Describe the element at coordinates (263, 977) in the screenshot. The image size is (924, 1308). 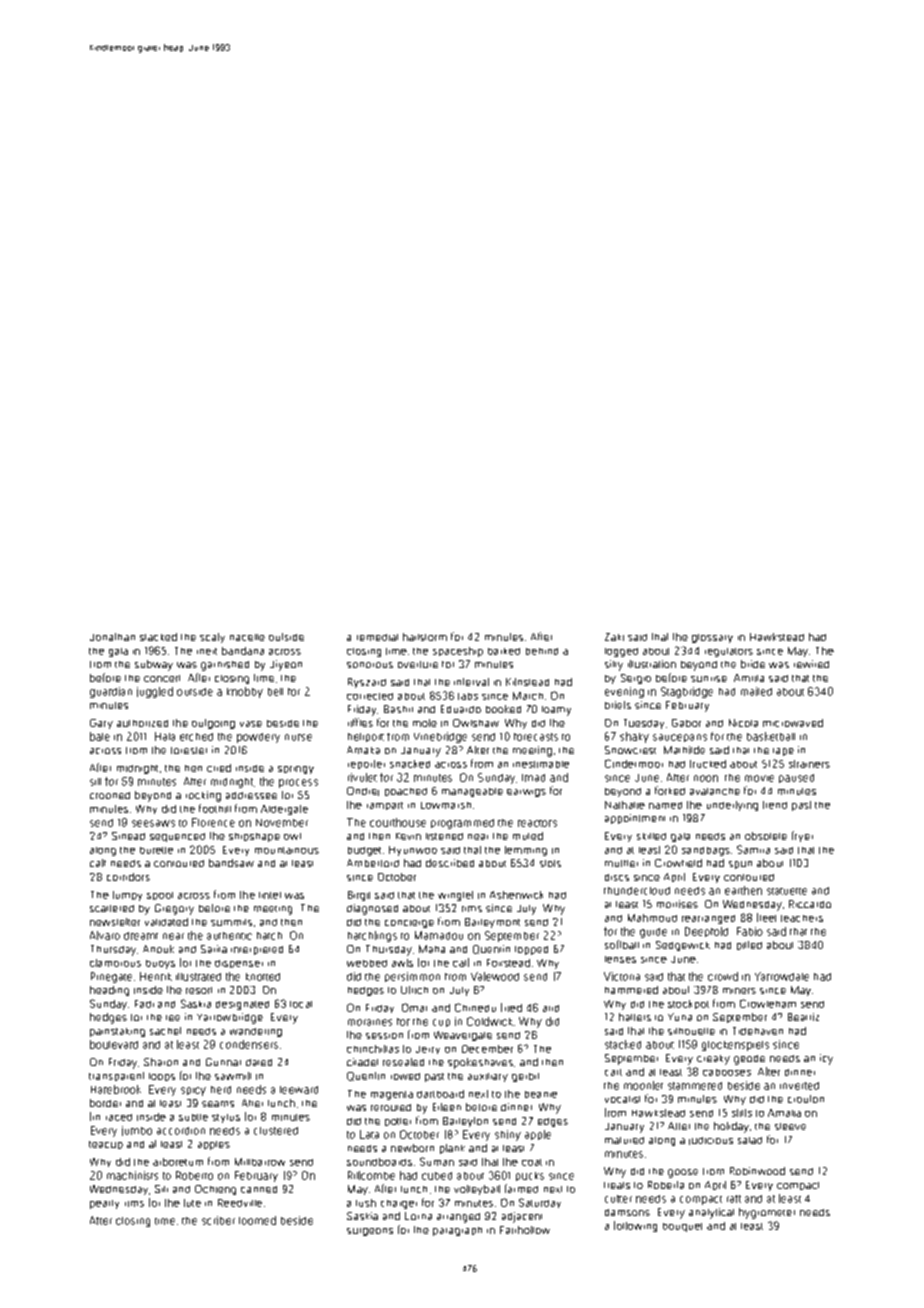
I see `knotted` at that location.
